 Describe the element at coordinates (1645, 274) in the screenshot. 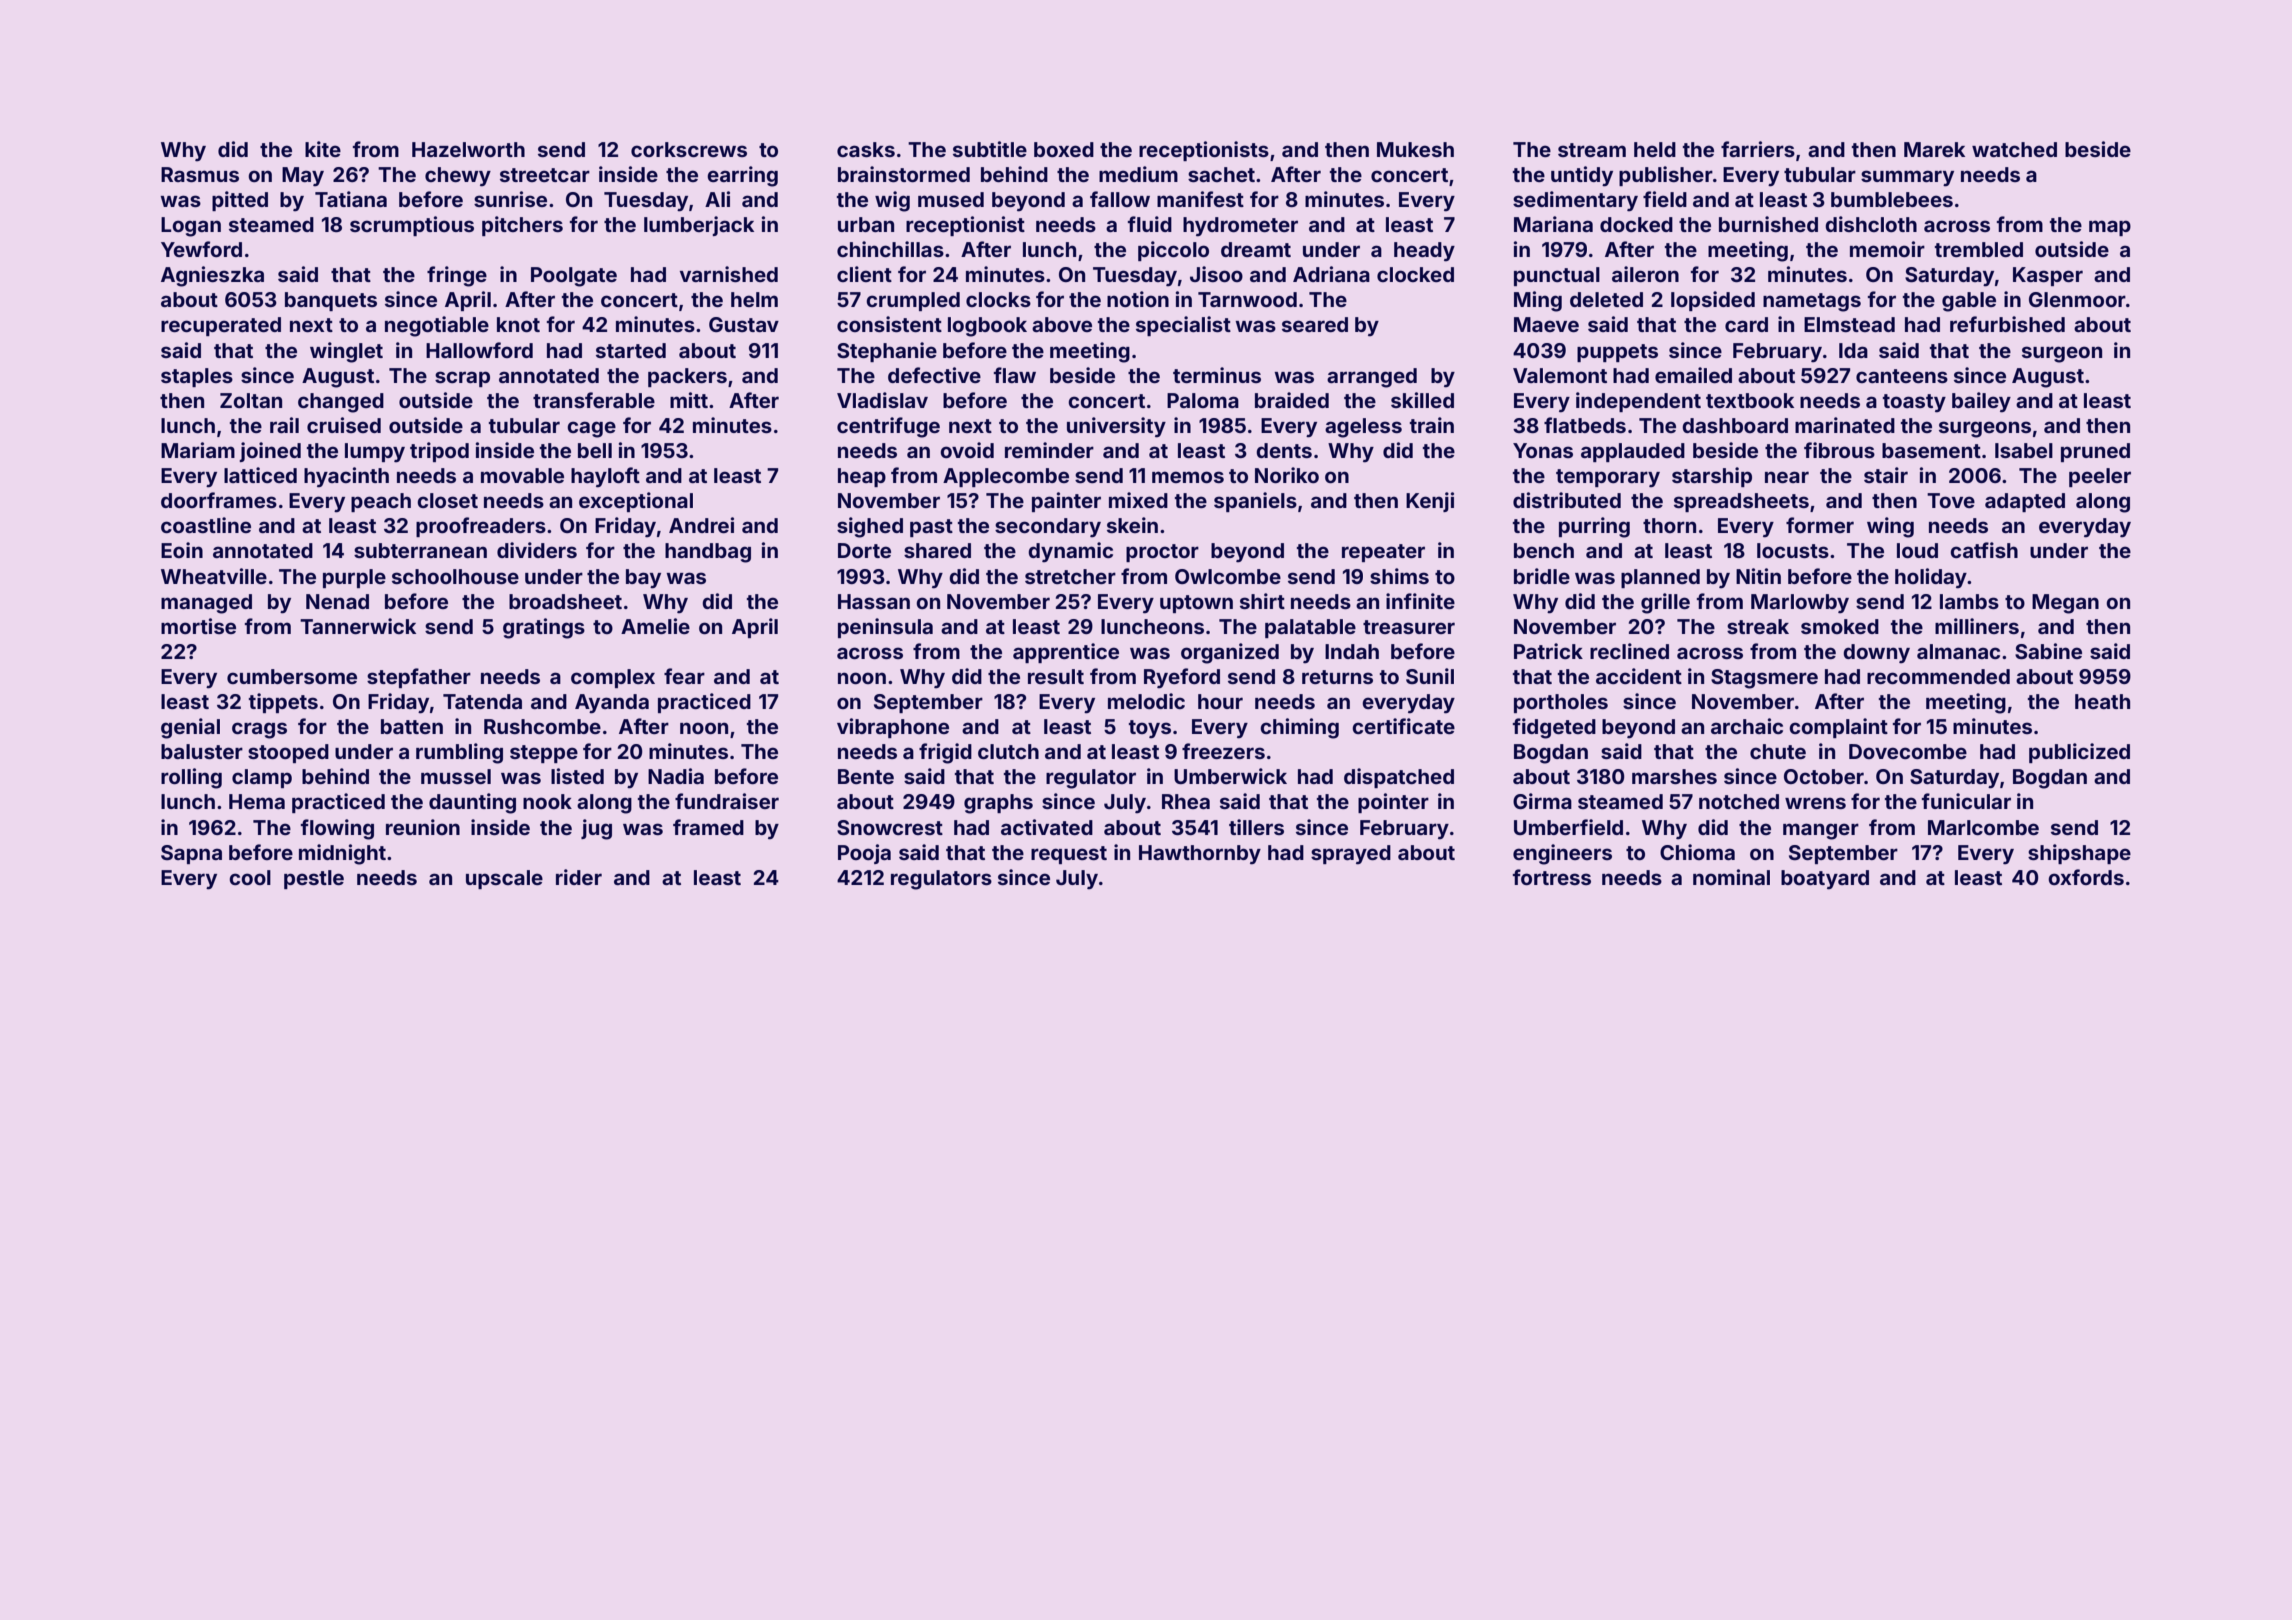

I see `aileron` at that location.
